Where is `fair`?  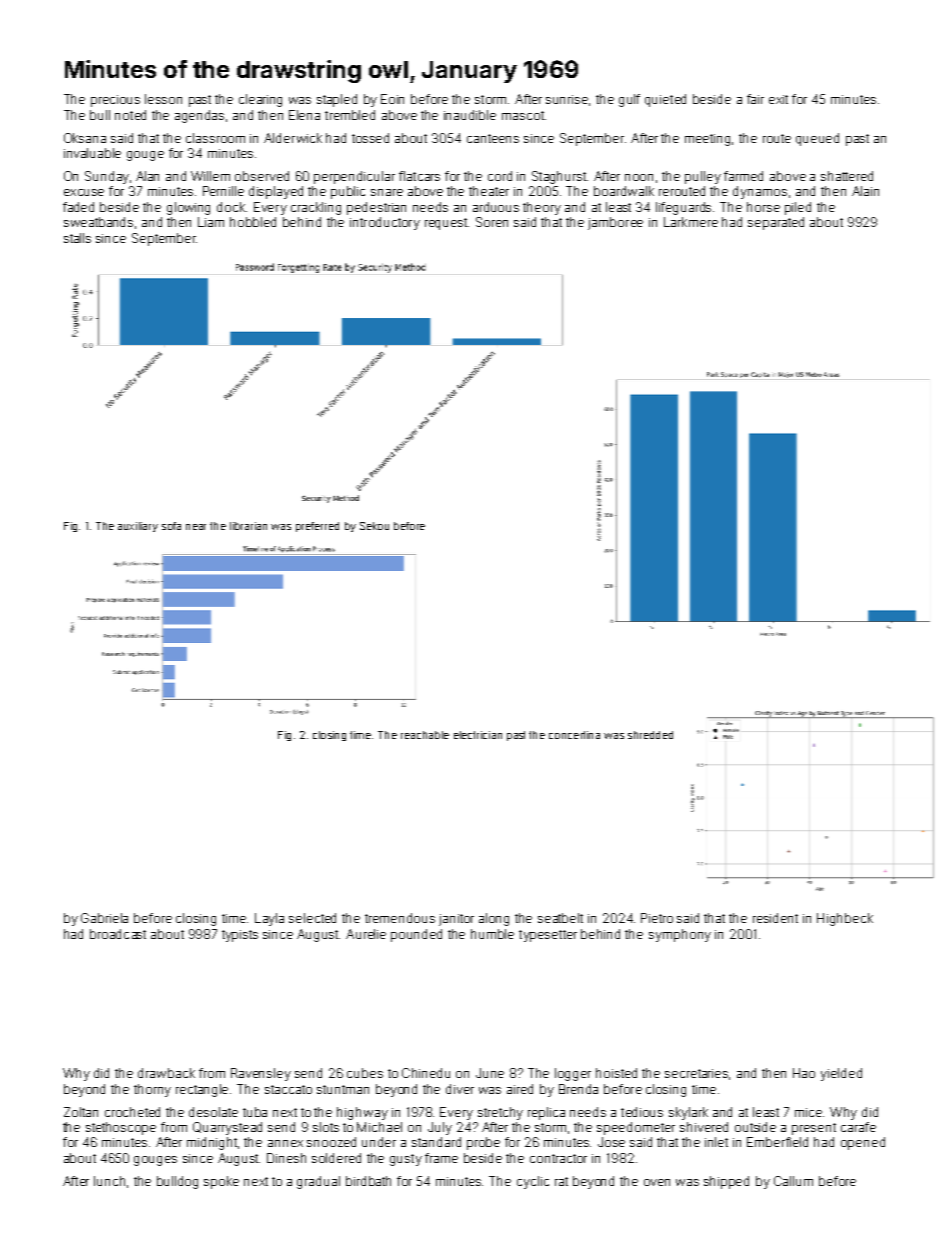
fair is located at coordinates (755, 99).
